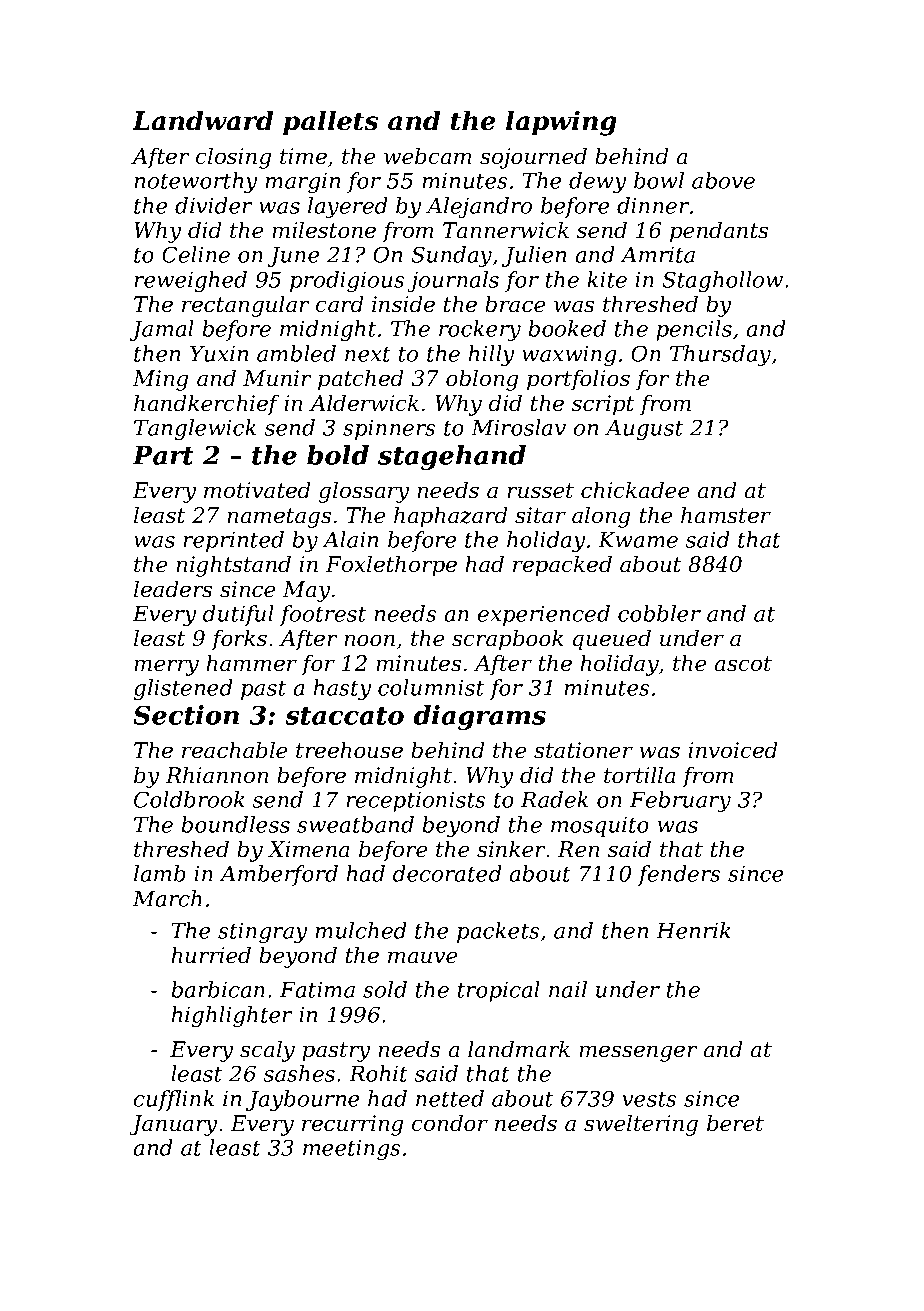  What do you see at coordinates (347, 207) in the page?
I see `layered` at bounding box center [347, 207].
